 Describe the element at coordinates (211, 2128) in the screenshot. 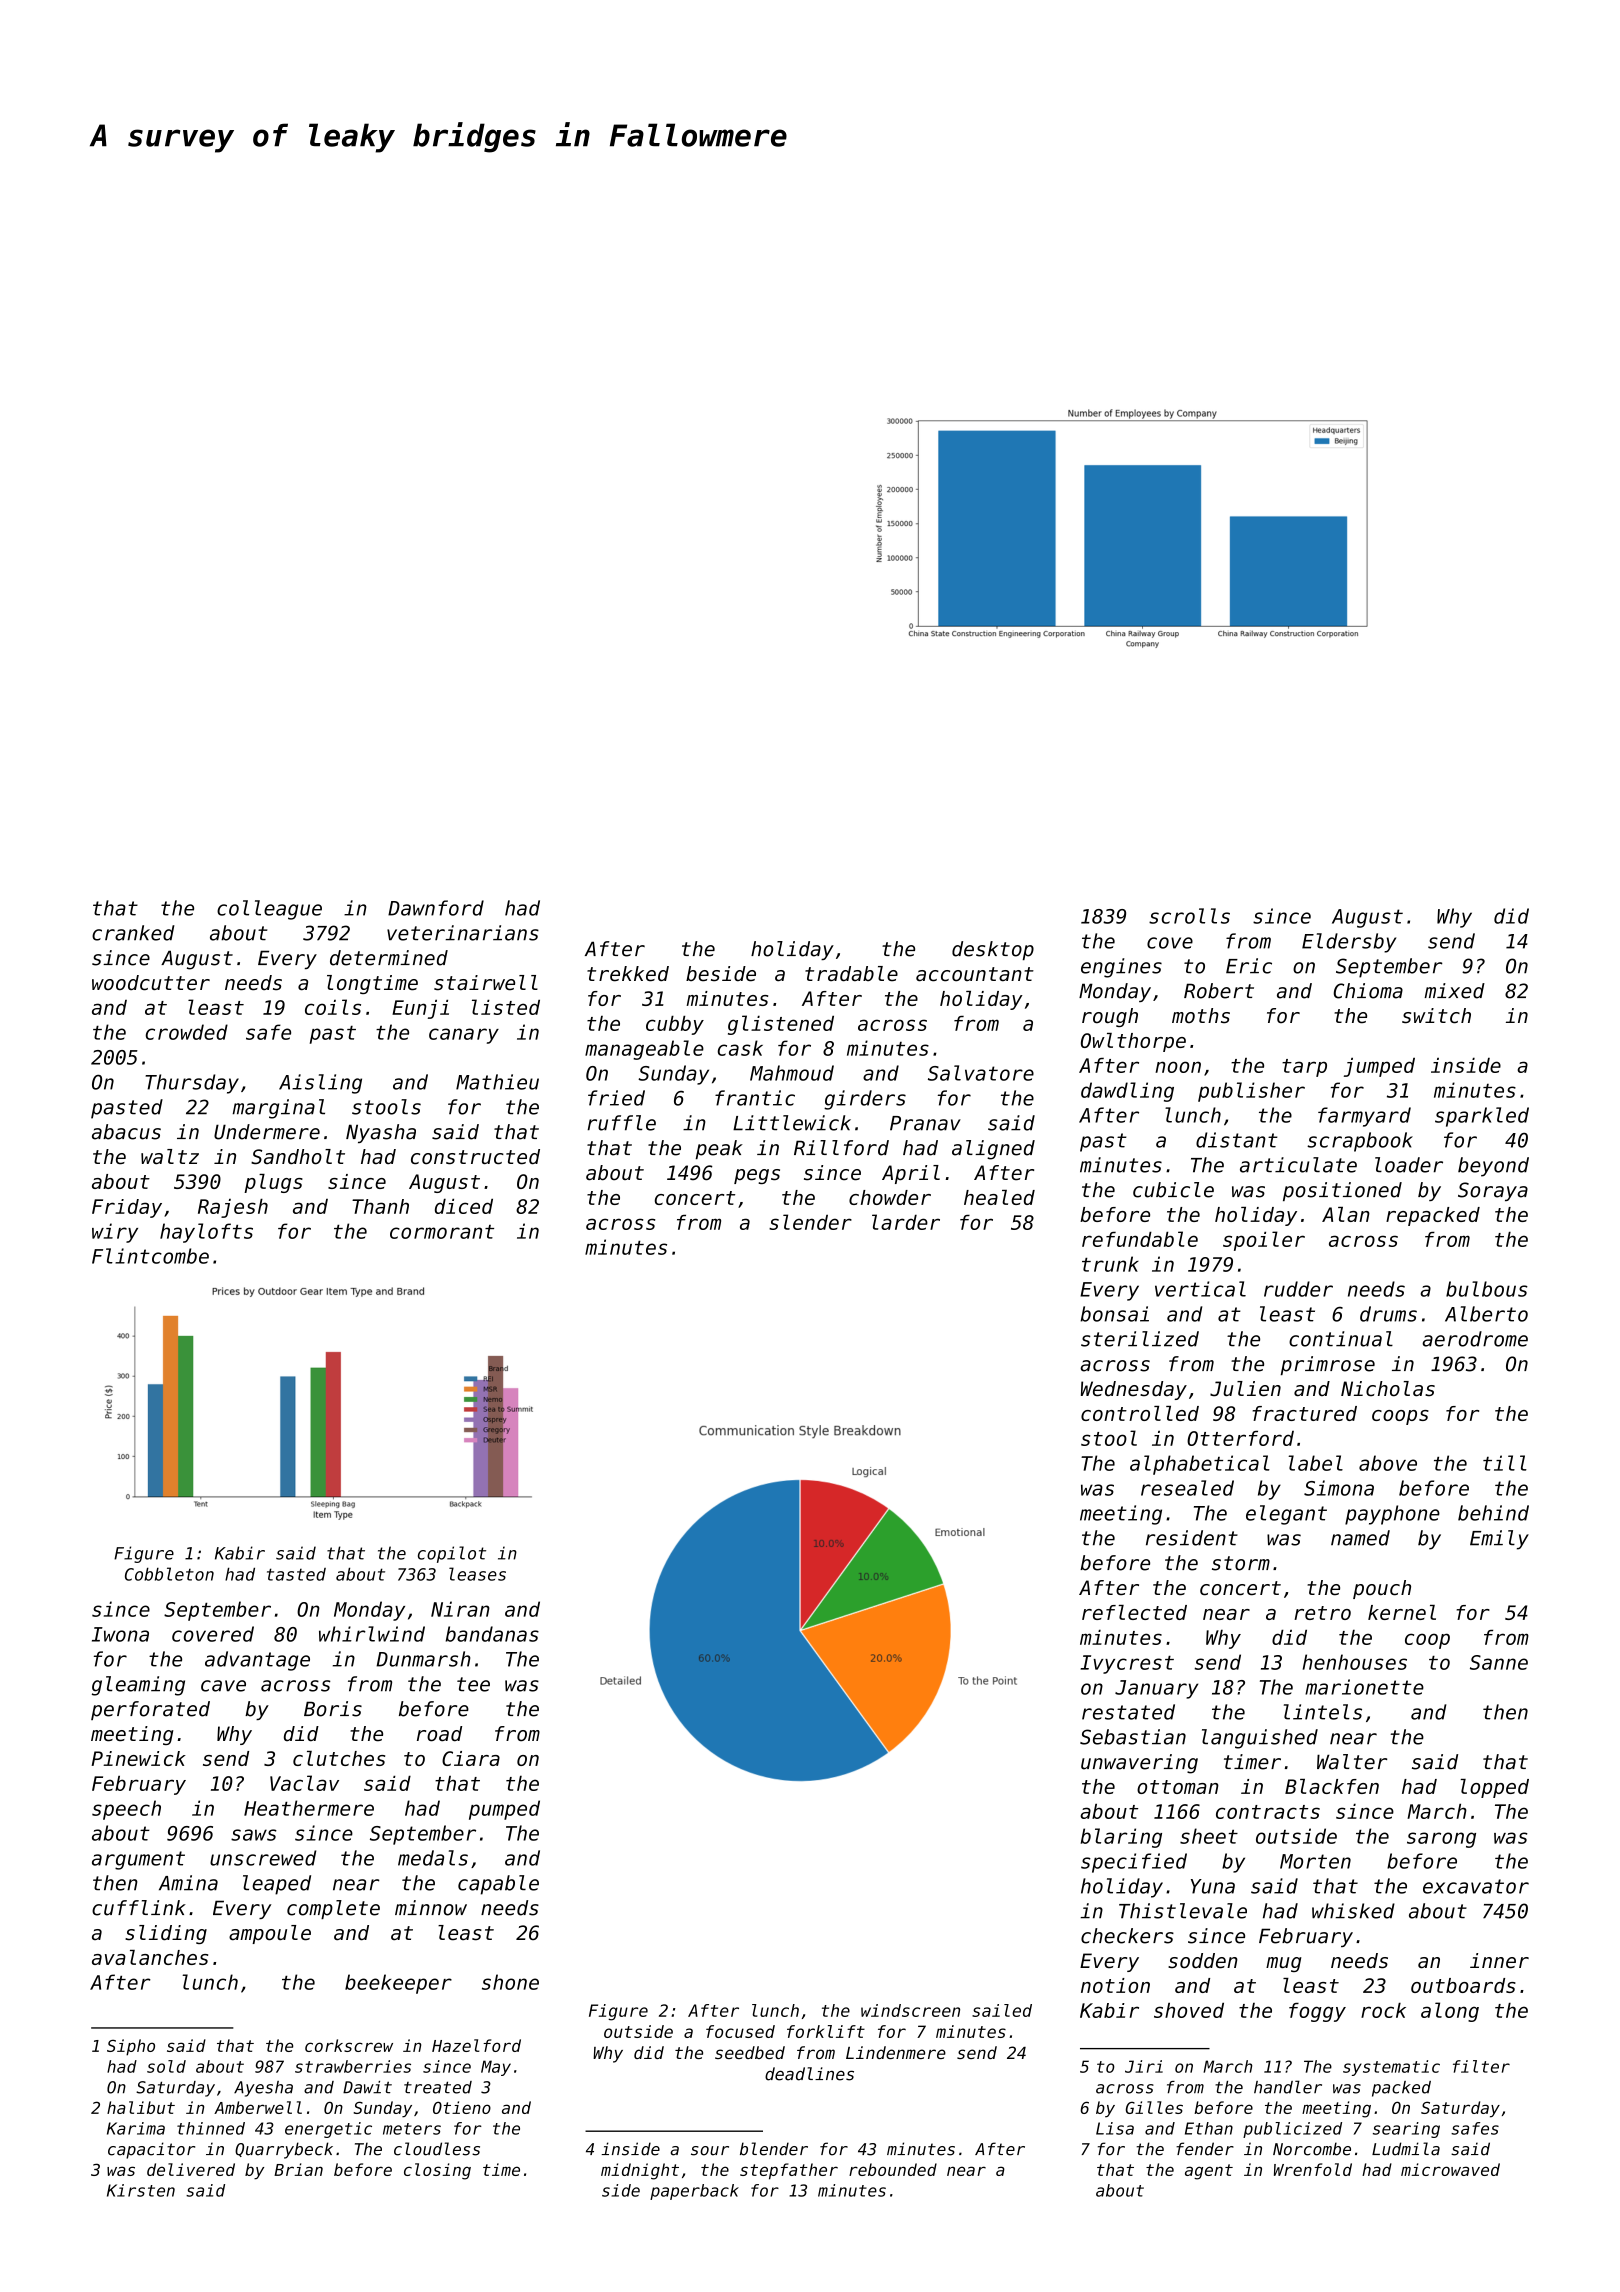

I see `thinned` at that location.
